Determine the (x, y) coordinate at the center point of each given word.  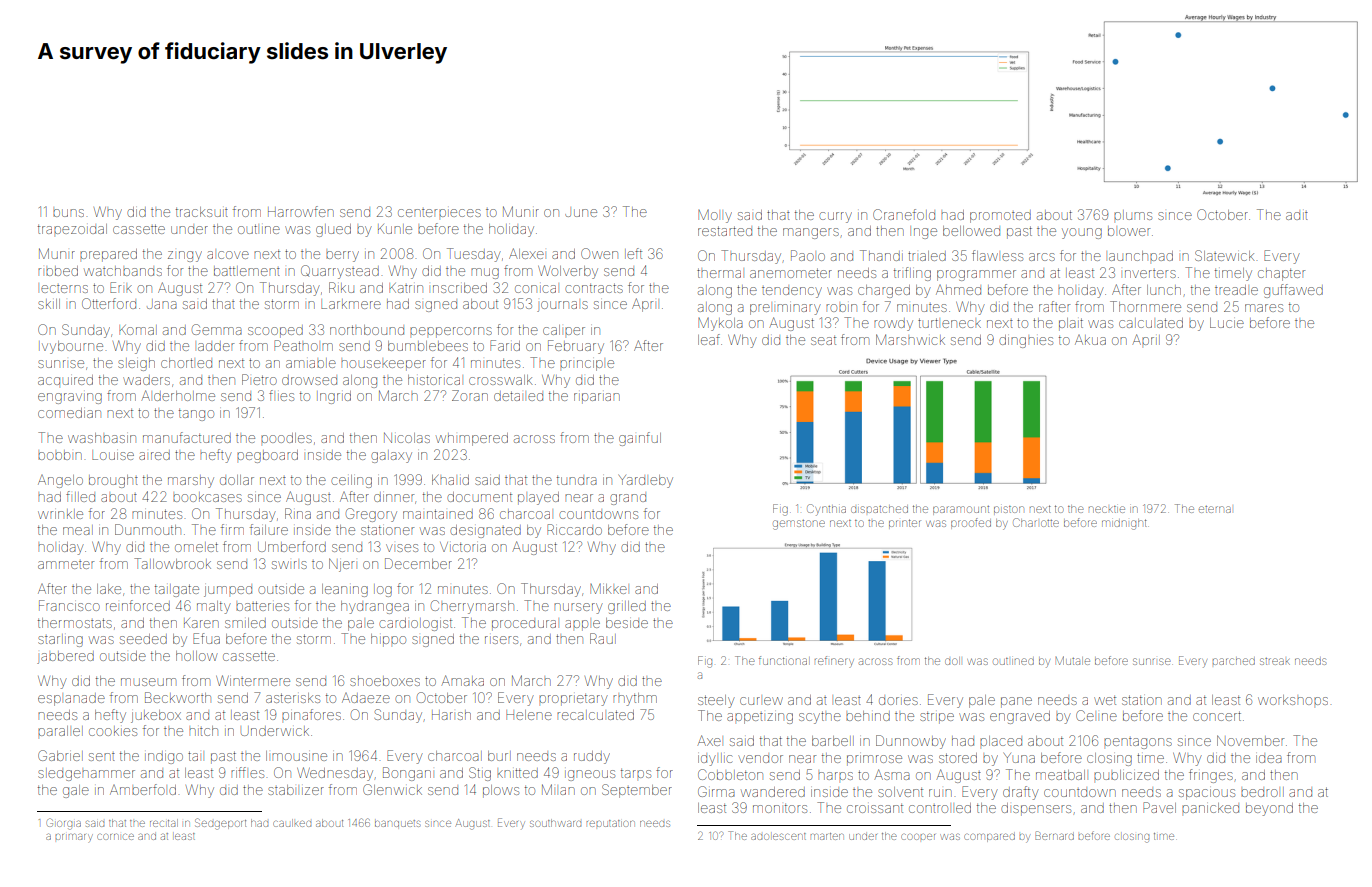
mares (1264, 308)
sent (102, 757)
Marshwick (910, 339)
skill (49, 304)
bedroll (1262, 792)
